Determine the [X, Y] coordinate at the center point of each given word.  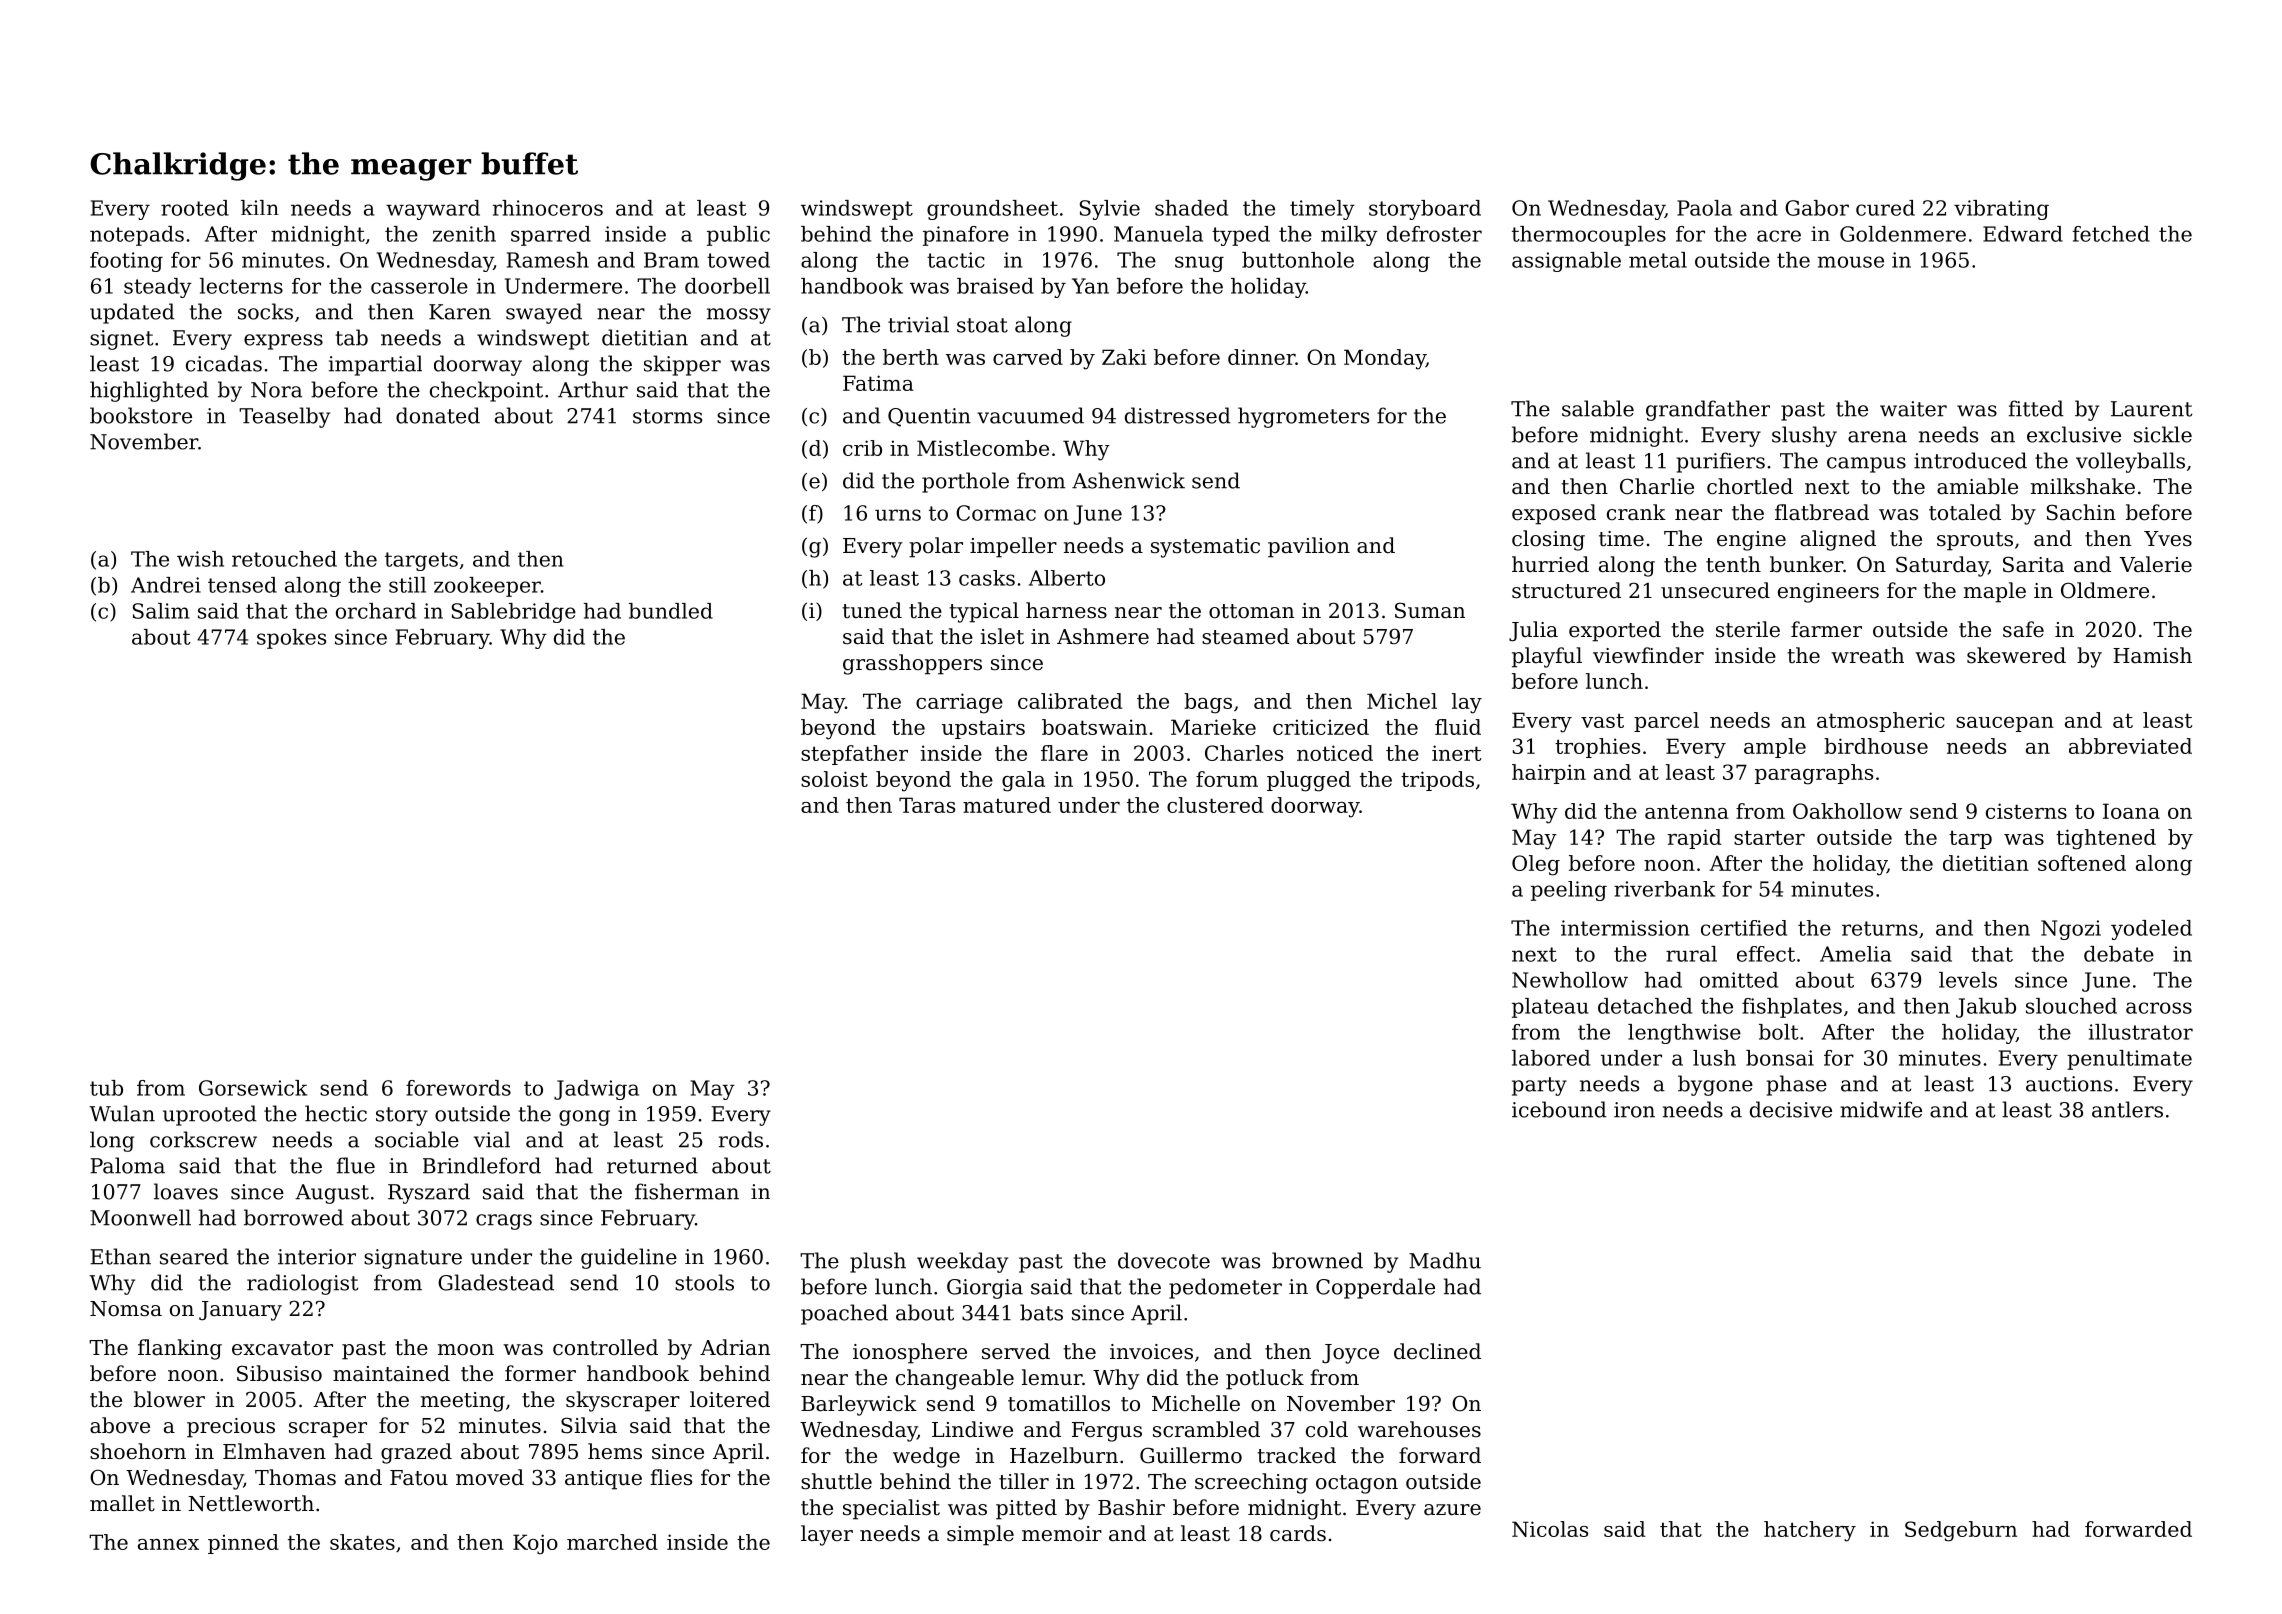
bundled [671, 611]
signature [413, 1259]
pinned [243, 1544]
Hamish [2152, 655]
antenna [1687, 811]
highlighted [149, 391]
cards [1298, 1533]
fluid [1458, 727]
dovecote [1164, 1260]
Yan [1090, 286]
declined [1437, 1351]
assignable [1566, 262]
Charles [1244, 753]
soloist [834, 779]
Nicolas [1550, 1529]
